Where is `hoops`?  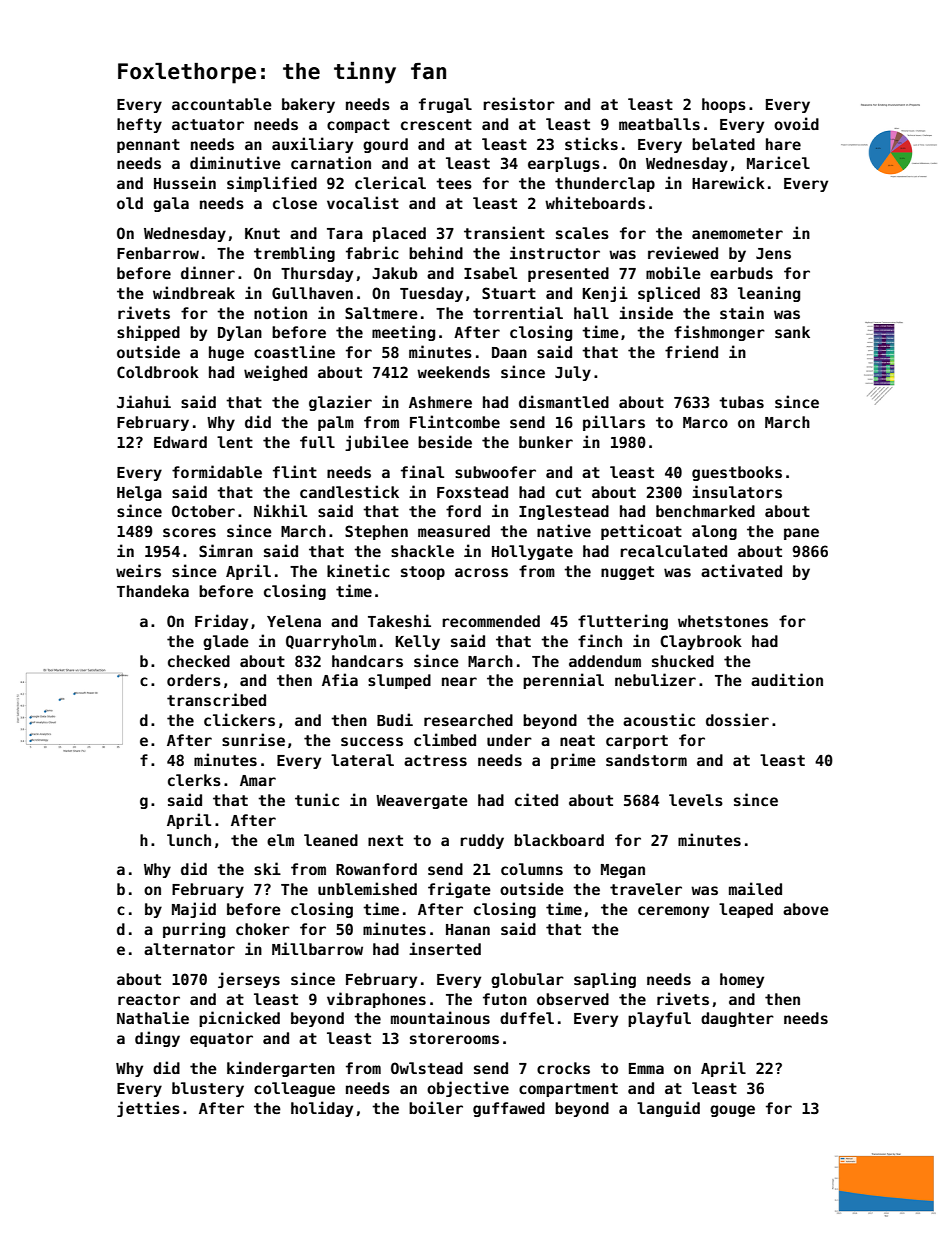
hoops is located at coordinates (724, 105).
